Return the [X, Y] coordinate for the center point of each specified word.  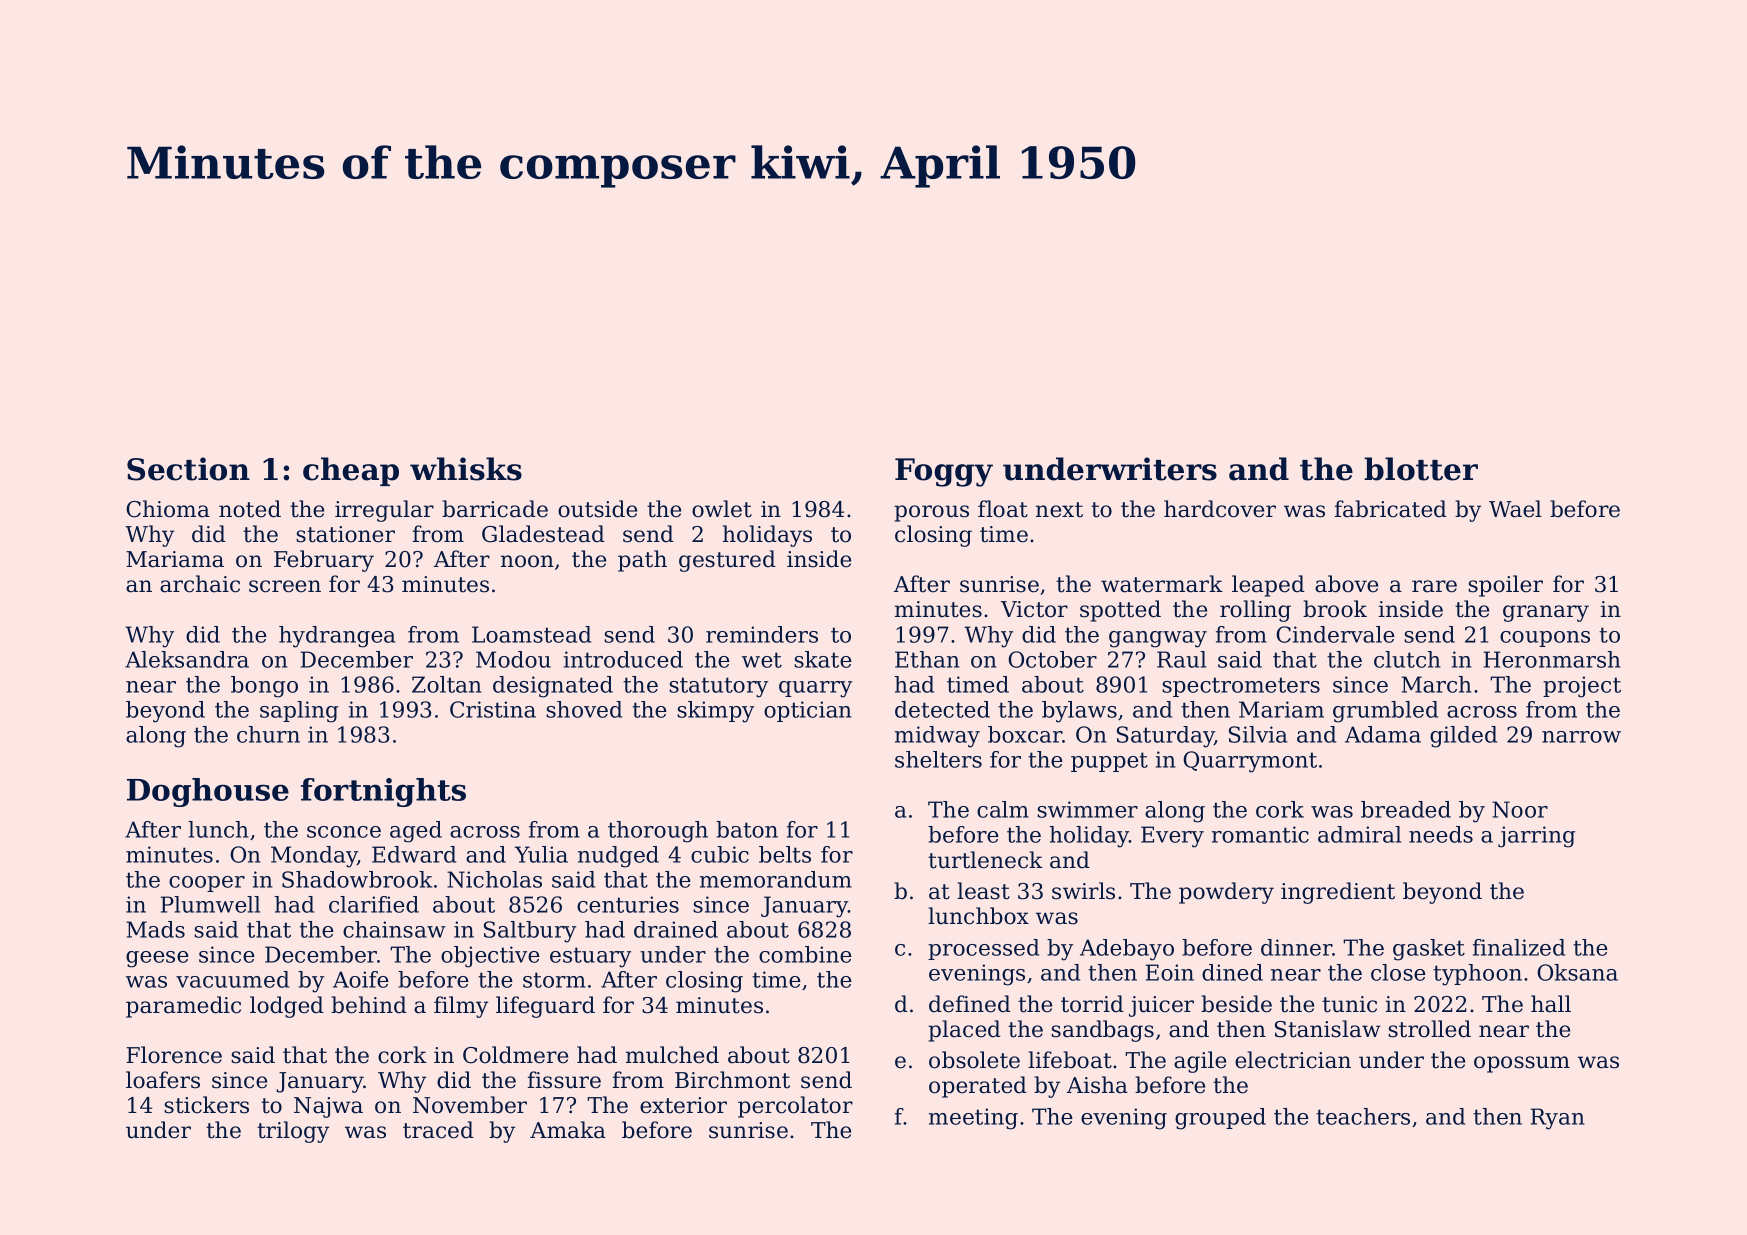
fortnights [383, 792]
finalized [1519, 947]
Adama [1383, 734]
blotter [1421, 469]
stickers [206, 1105]
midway [937, 737]
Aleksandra [187, 659]
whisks [466, 469]
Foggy [944, 472]
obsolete [974, 1060]
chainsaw [394, 929]
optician [808, 711]
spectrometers [1241, 687]
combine [805, 954]
